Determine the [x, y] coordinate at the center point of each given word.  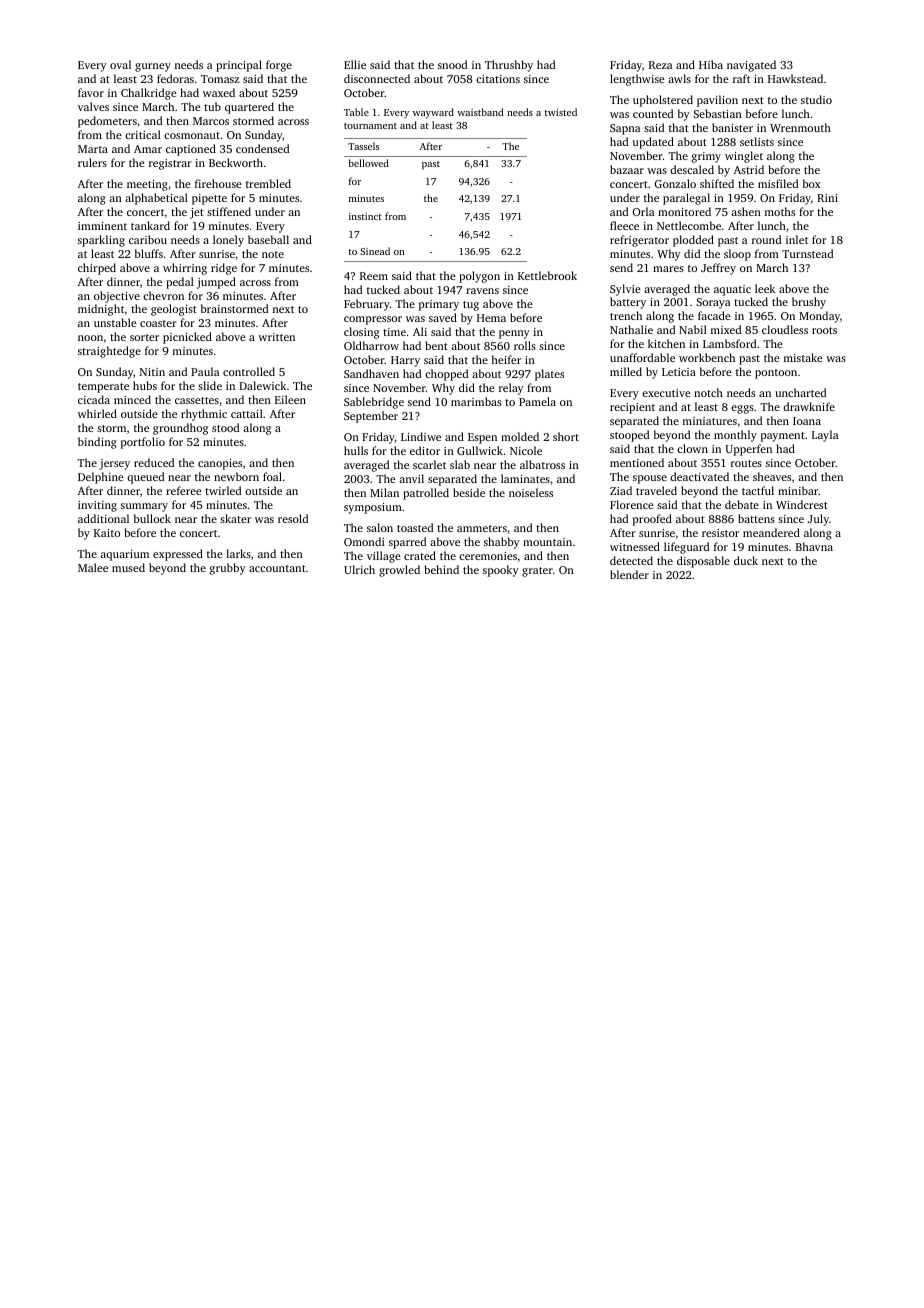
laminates [525, 478]
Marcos [211, 121]
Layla [825, 436]
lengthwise [637, 80]
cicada [94, 399]
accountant [277, 568]
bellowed [369, 163]
